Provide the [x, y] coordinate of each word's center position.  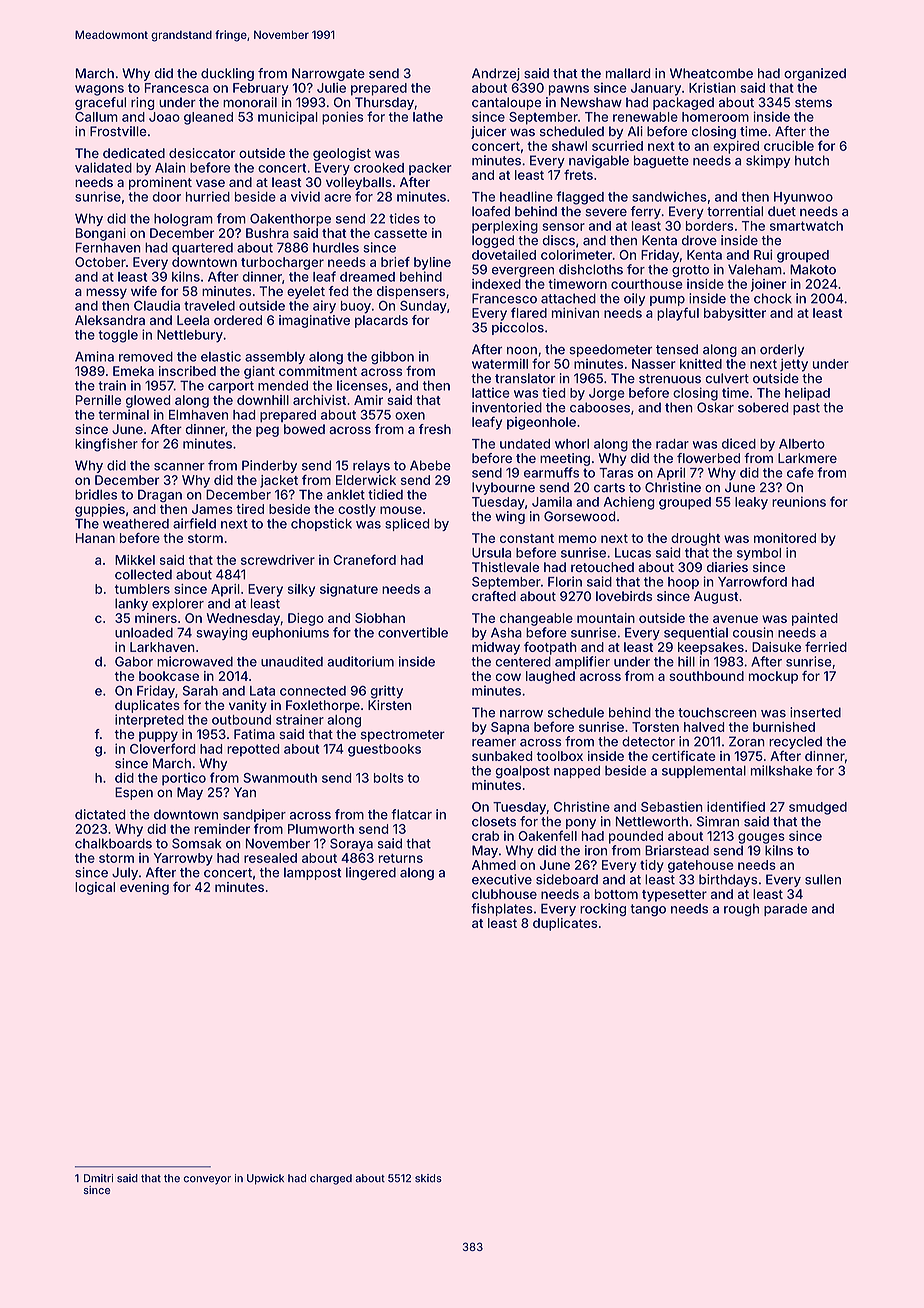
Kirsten [390, 705]
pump [667, 301]
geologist [342, 154]
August [716, 597]
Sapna [510, 728]
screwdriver [278, 560]
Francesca [177, 88]
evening [144, 888]
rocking [603, 910]
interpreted [149, 720]
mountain [606, 618]
